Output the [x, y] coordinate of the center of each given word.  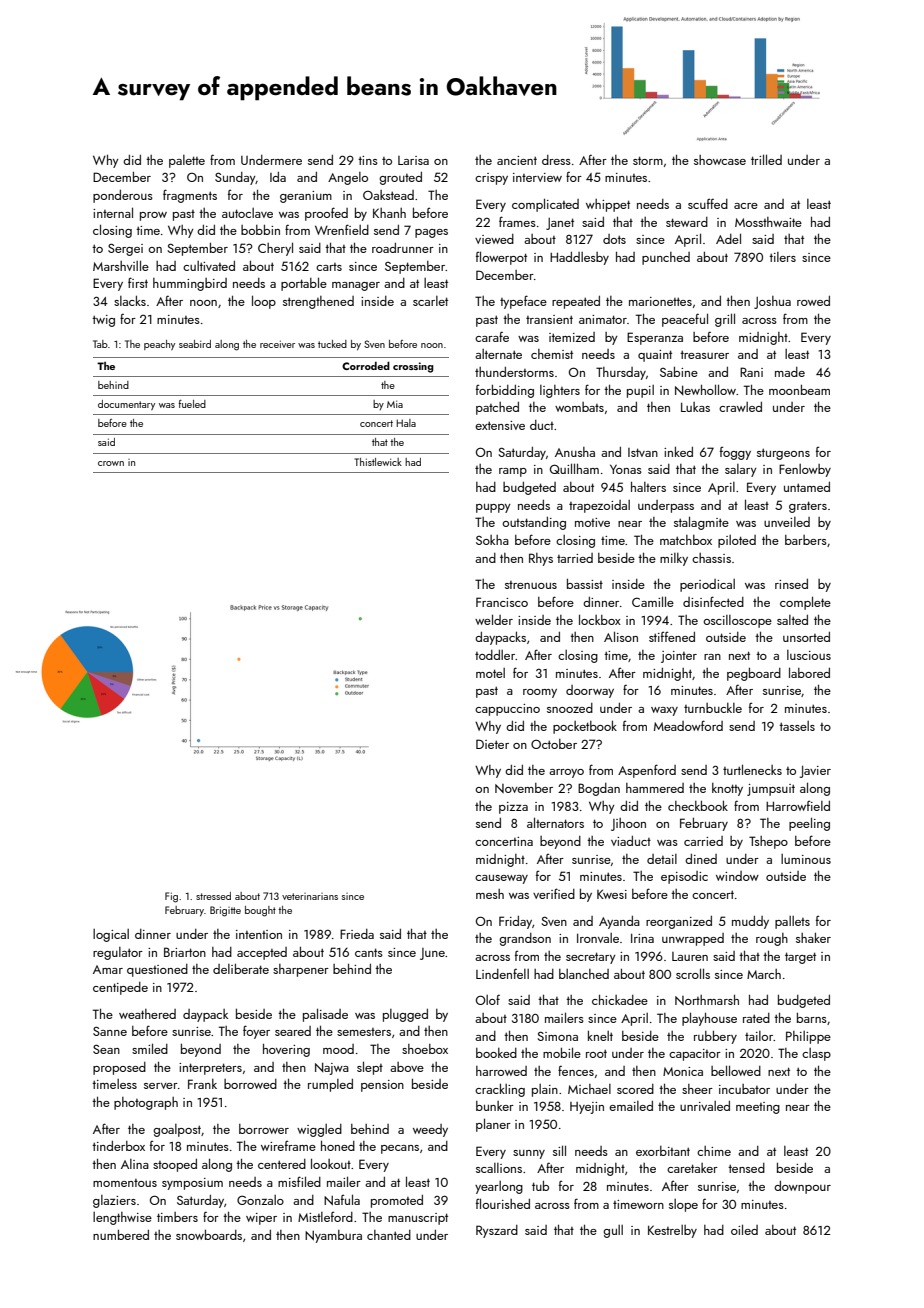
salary [741, 470]
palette [187, 161]
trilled [766, 159]
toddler [495, 655]
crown [111, 463]
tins [368, 160]
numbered [121, 1235]
